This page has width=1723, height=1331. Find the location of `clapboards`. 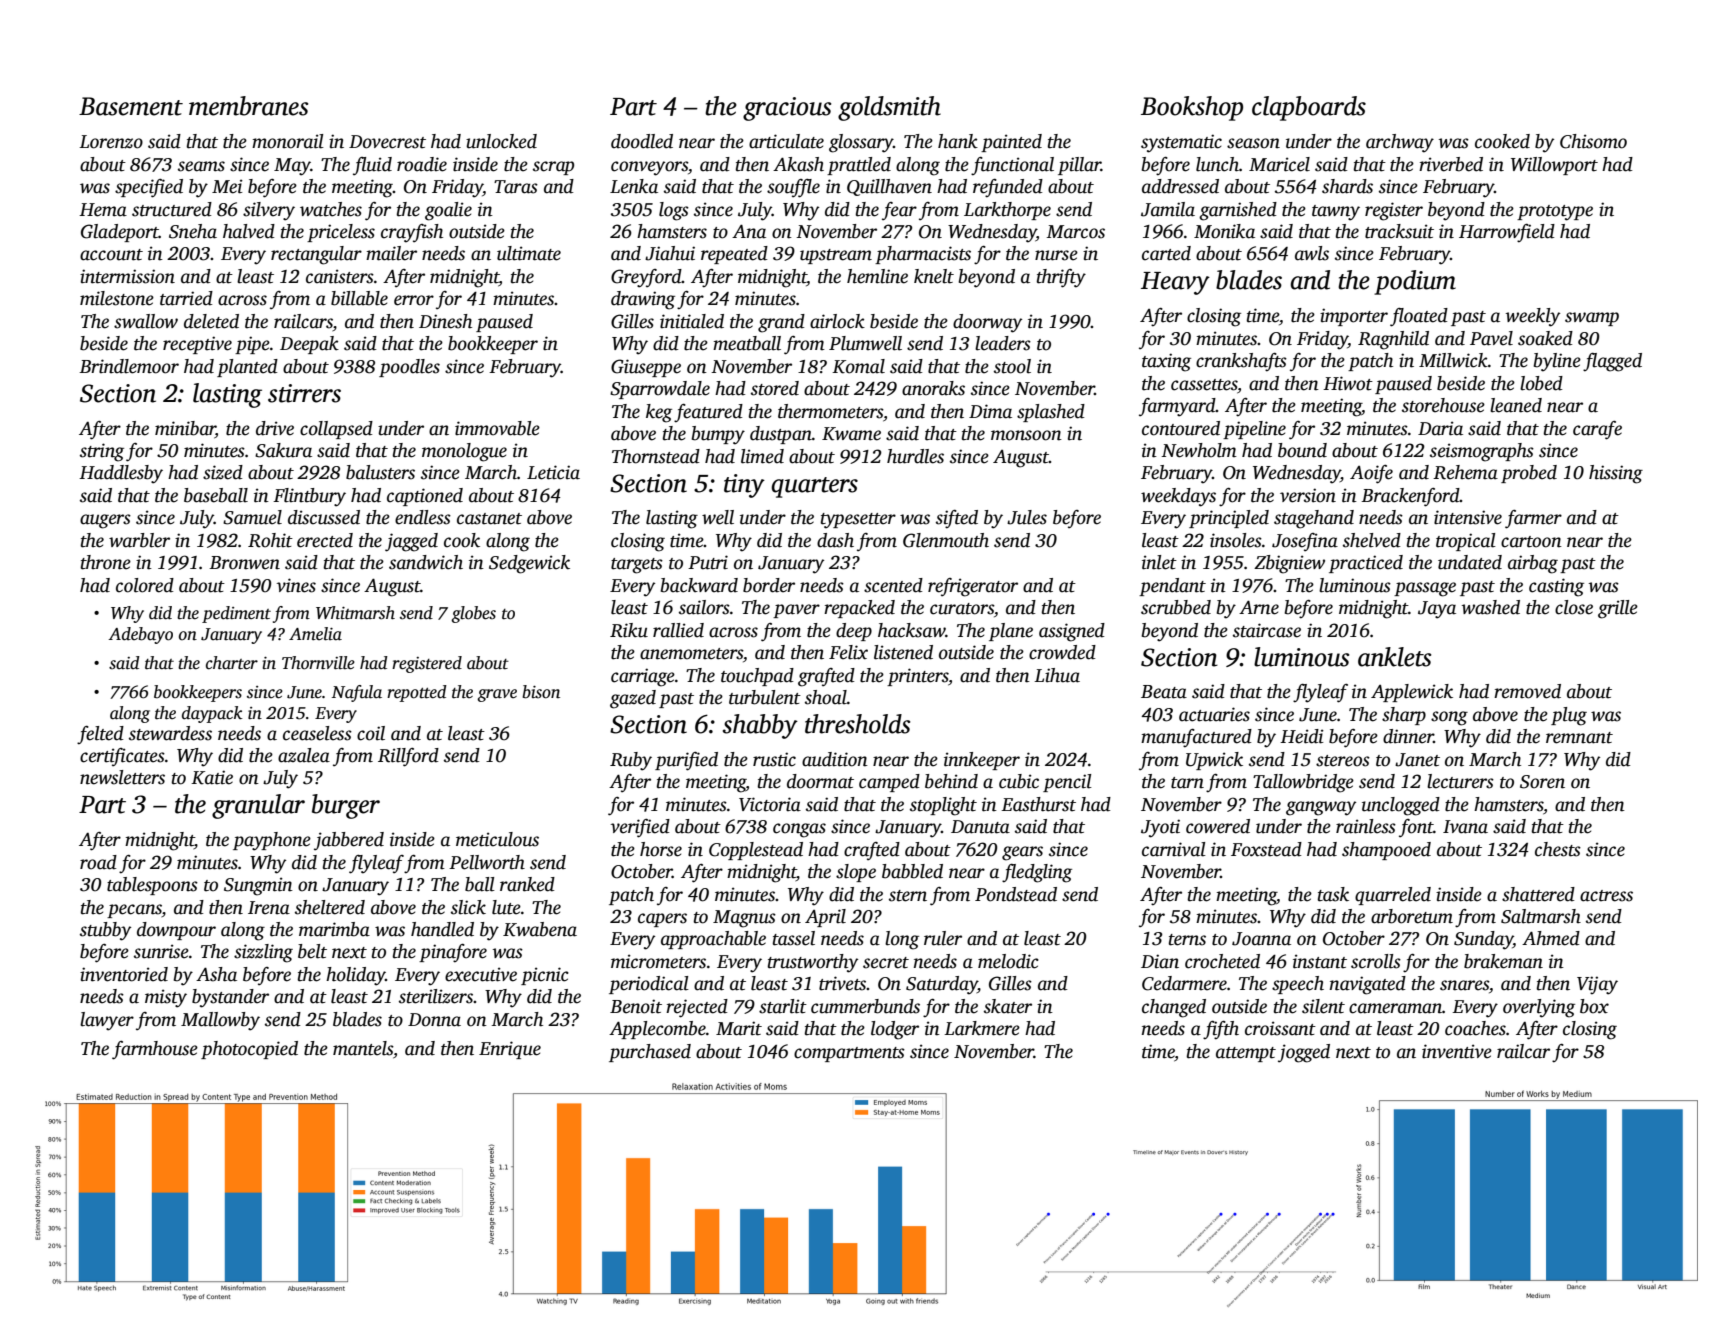

clapboards is located at coordinates (1309, 108).
